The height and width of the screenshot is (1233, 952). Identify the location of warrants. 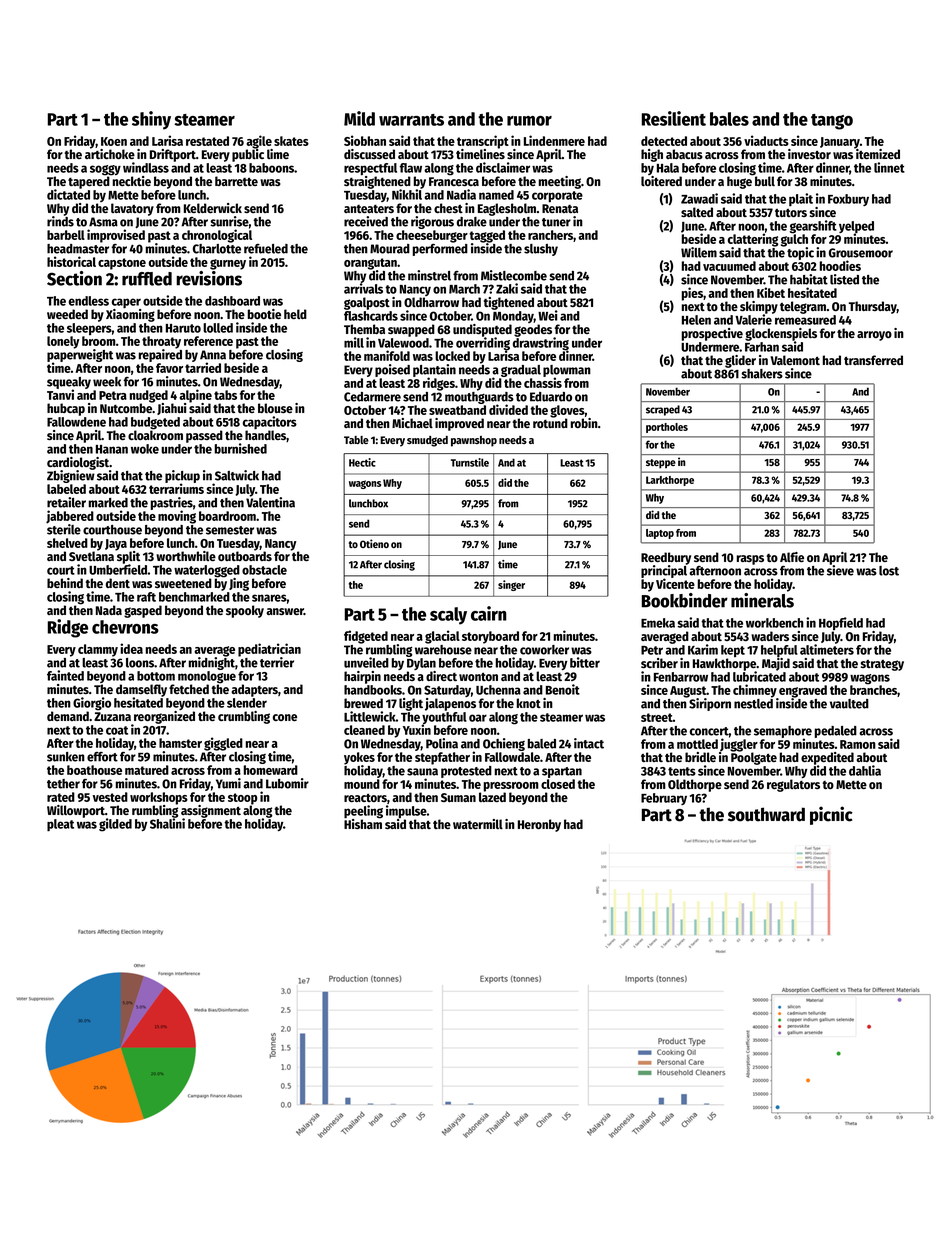
(411, 120).
